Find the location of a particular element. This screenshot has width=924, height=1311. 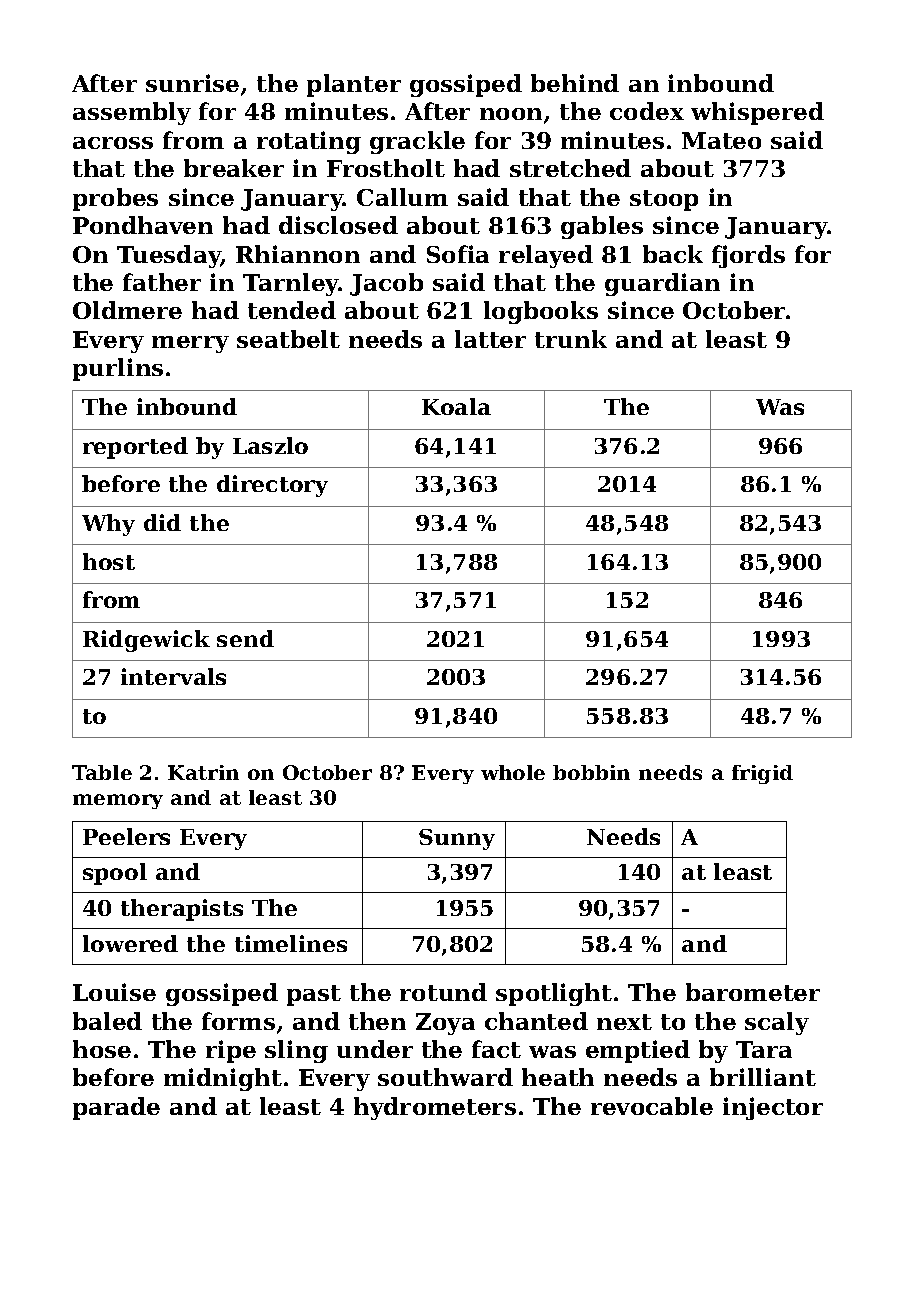

revocable is located at coordinates (652, 1106).
